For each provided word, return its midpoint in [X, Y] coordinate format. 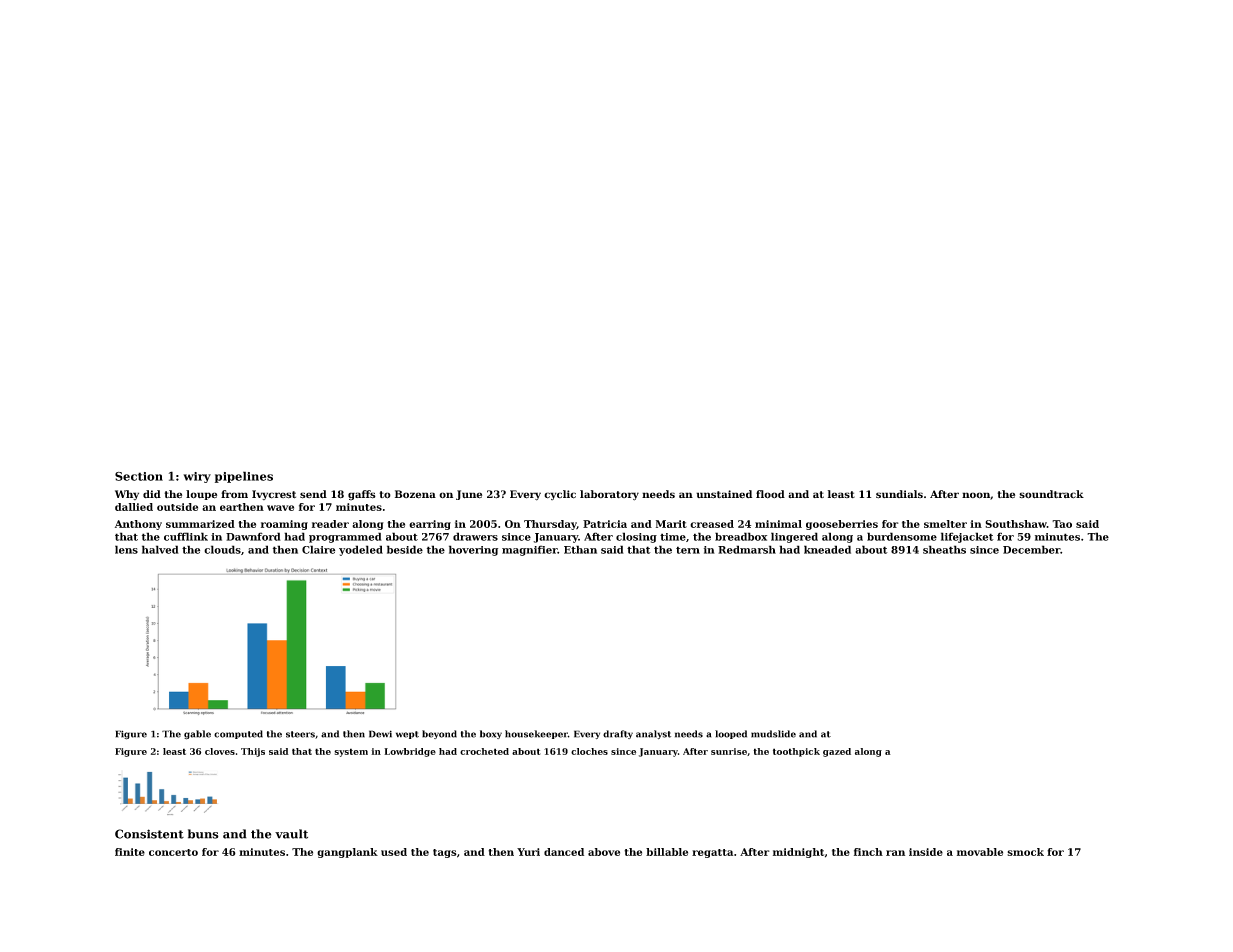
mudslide [773, 734]
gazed [837, 752]
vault [291, 834]
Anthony [138, 525]
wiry [197, 477]
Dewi [380, 734]
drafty [618, 734]
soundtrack [1051, 494]
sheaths [944, 549]
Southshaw [1016, 524]
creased [712, 524]
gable [197, 735]
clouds [222, 549]
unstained [724, 494]
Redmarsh [747, 549]
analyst [653, 734]
